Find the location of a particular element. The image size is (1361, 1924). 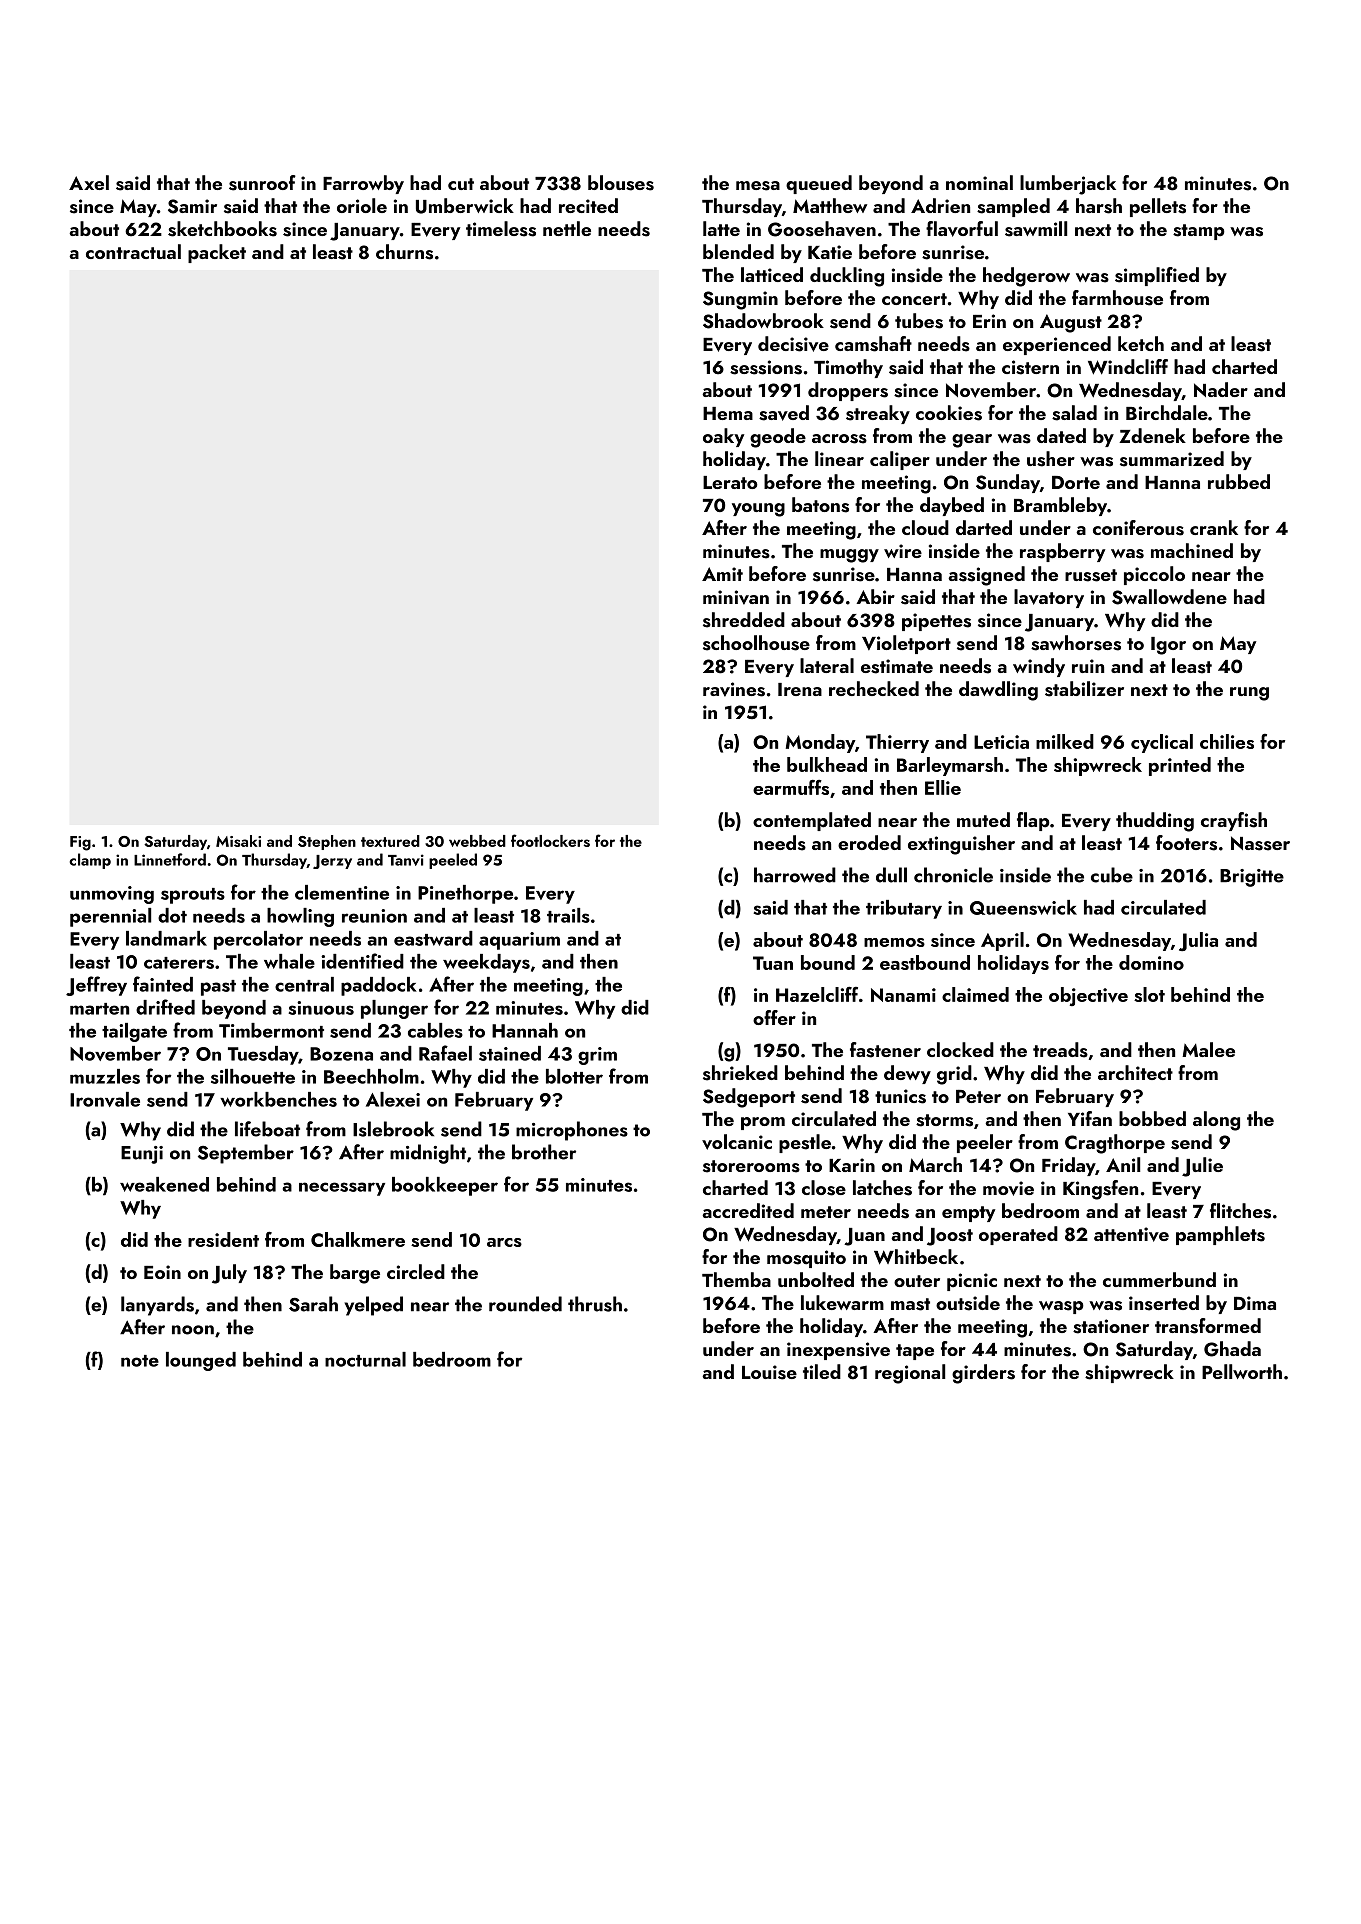

Misaki is located at coordinates (238, 841).
